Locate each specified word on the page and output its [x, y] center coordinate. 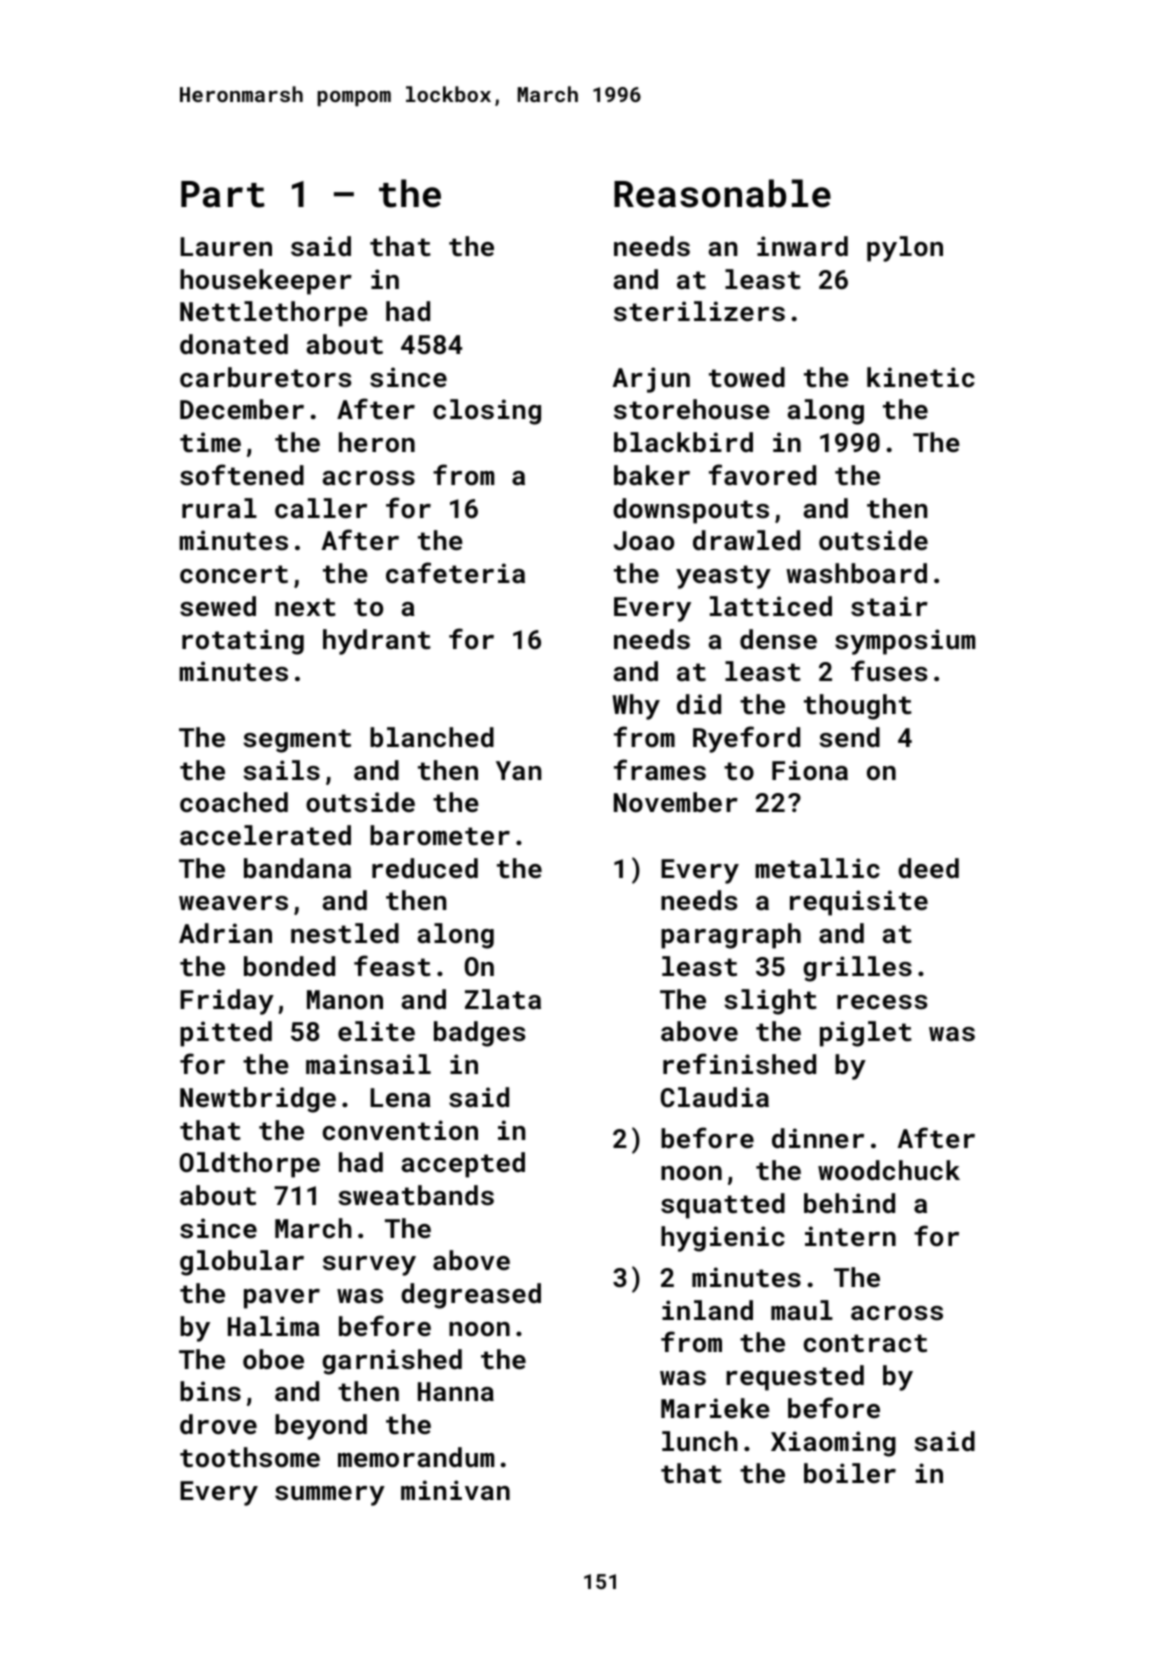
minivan [455, 1490]
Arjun [651, 380]
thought [858, 707]
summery [330, 1496]
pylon [905, 249]
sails [281, 770]
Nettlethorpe [274, 314]
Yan [518, 770]
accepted [463, 1165]
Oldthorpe [250, 1165]
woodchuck [889, 1170]
